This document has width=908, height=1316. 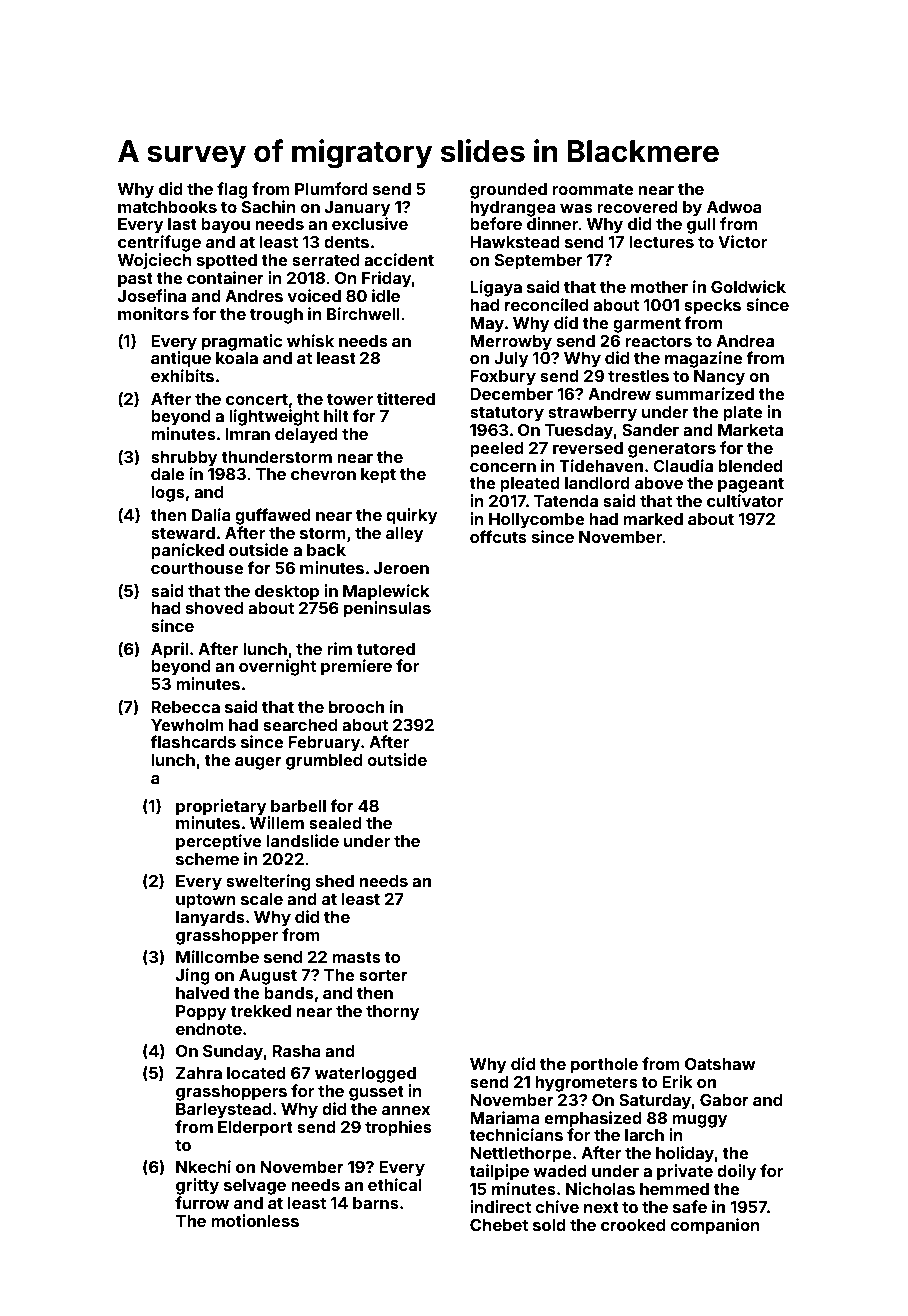 What do you see at coordinates (219, 842) in the document?
I see `perceptive` at bounding box center [219, 842].
